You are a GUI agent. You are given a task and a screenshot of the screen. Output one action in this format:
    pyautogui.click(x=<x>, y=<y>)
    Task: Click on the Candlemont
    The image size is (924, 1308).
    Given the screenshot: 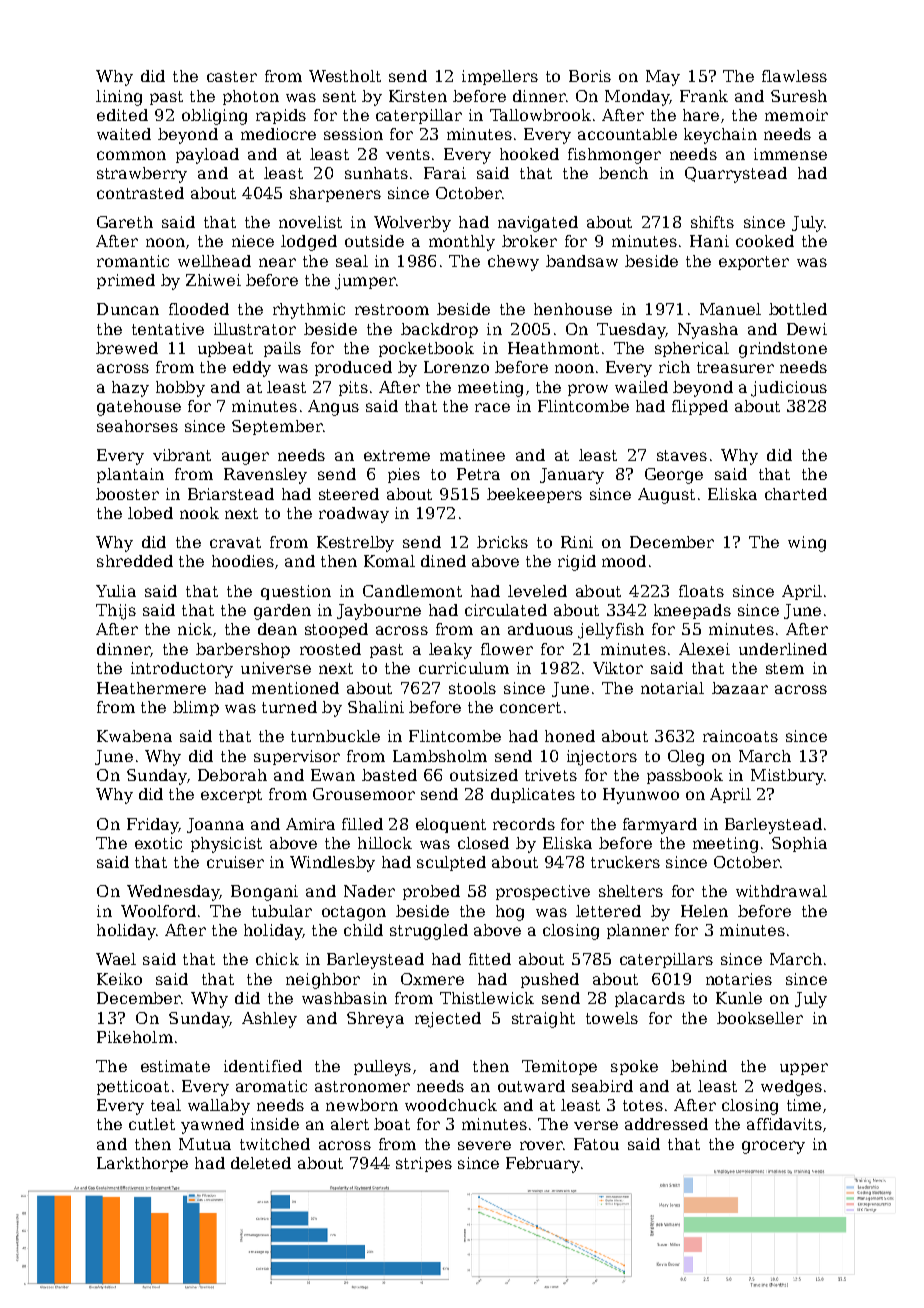 What is the action you would take?
    pyautogui.click(x=412, y=591)
